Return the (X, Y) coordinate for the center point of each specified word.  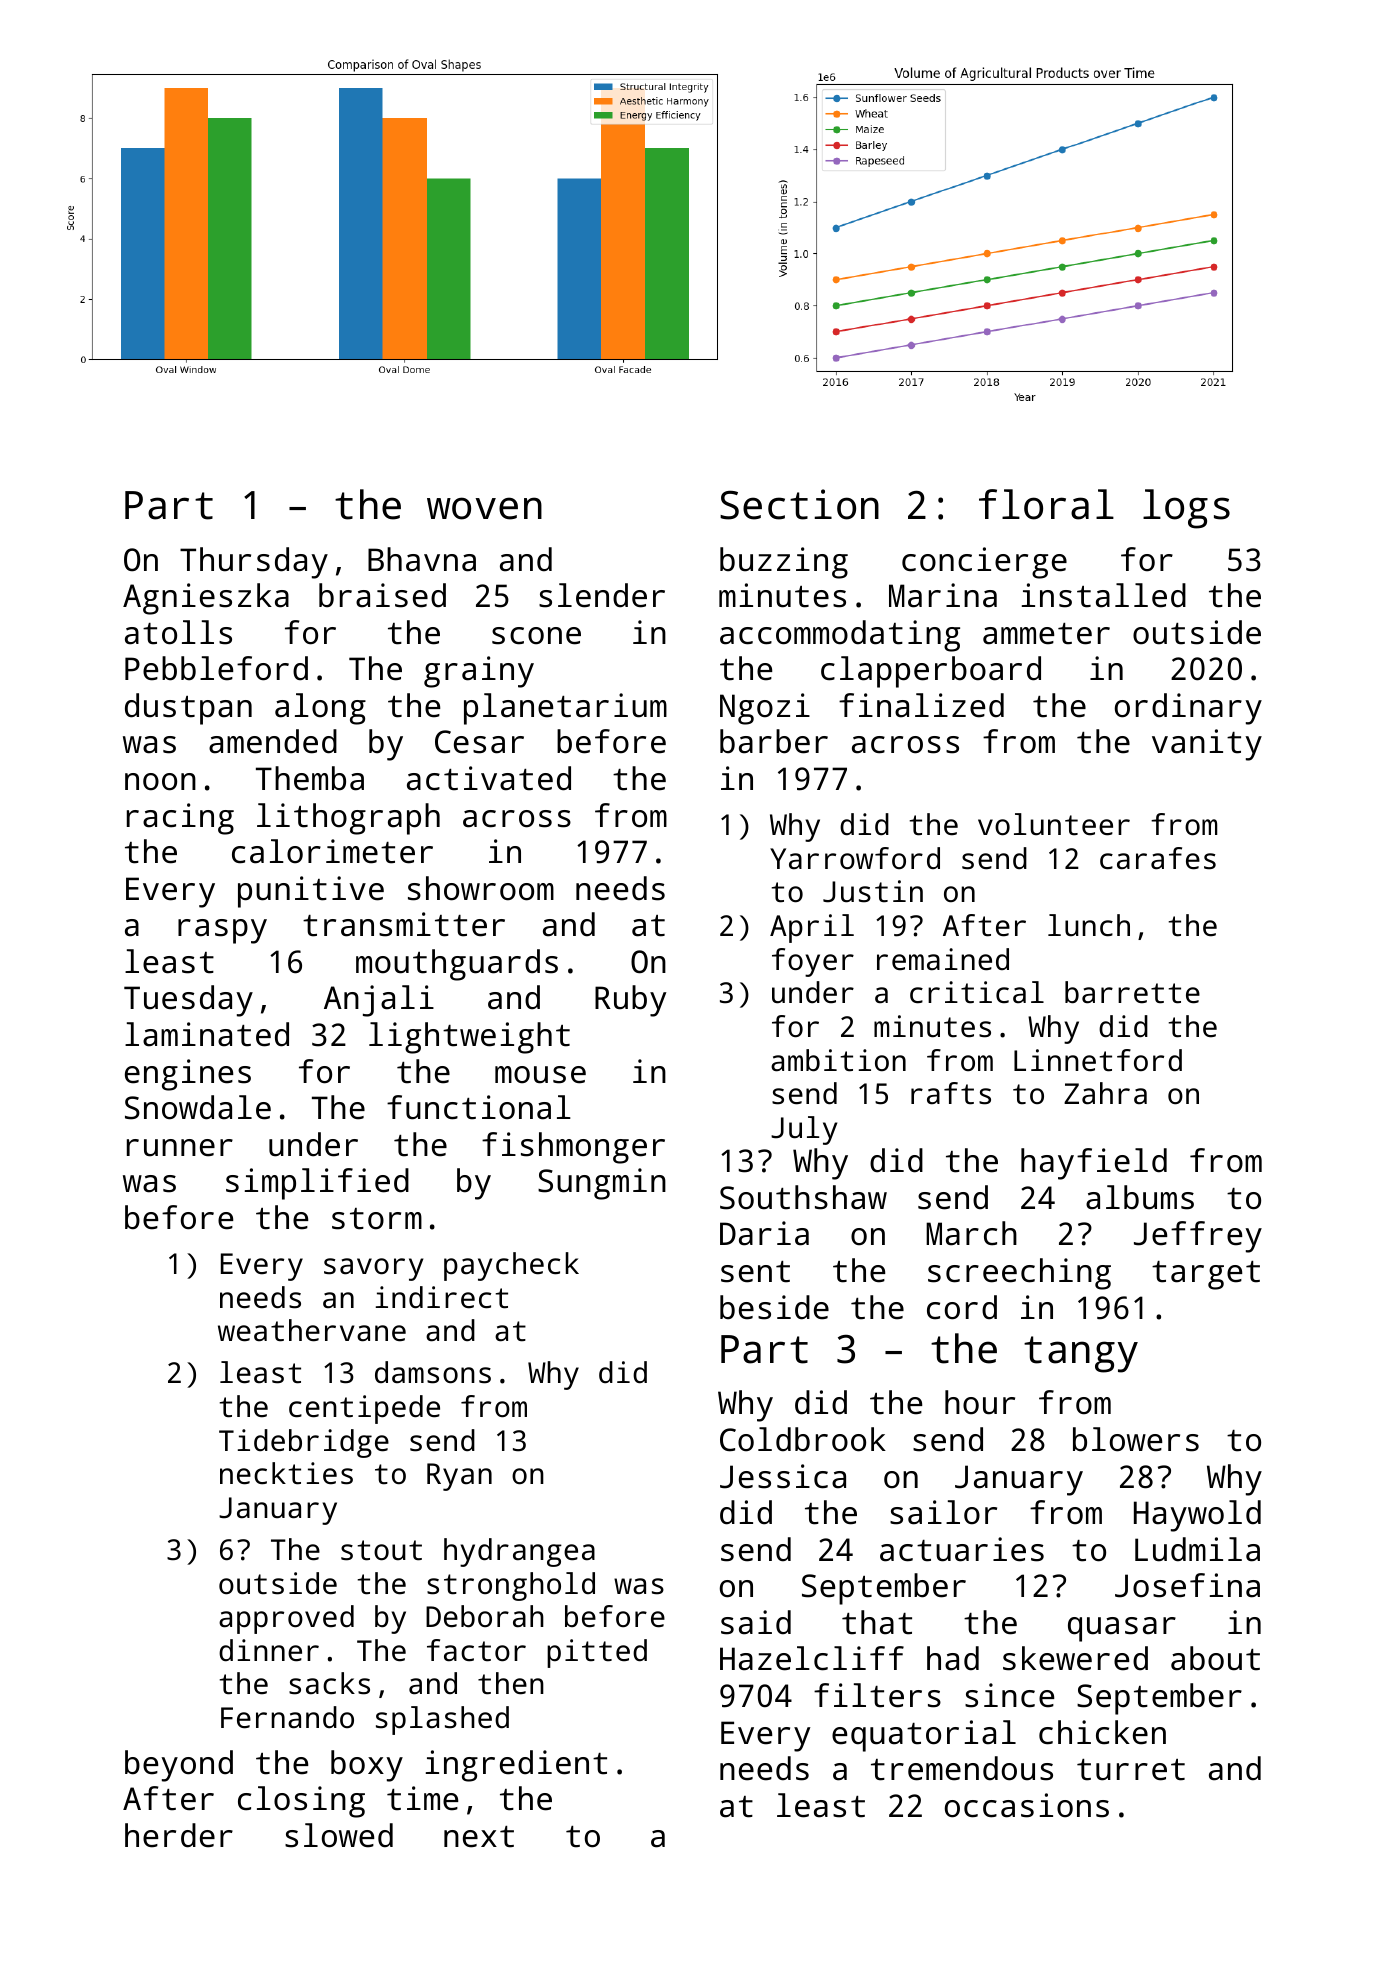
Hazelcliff (812, 1658)
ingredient (516, 1766)
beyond (179, 1766)
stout (381, 1550)
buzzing (784, 563)
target (1206, 1275)
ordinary (1188, 709)
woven (484, 508)
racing (180, 819)
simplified (317, 1184)
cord (962, 1307)
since (1009, 1695)
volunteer (1054, 824)
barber (774, 741)
